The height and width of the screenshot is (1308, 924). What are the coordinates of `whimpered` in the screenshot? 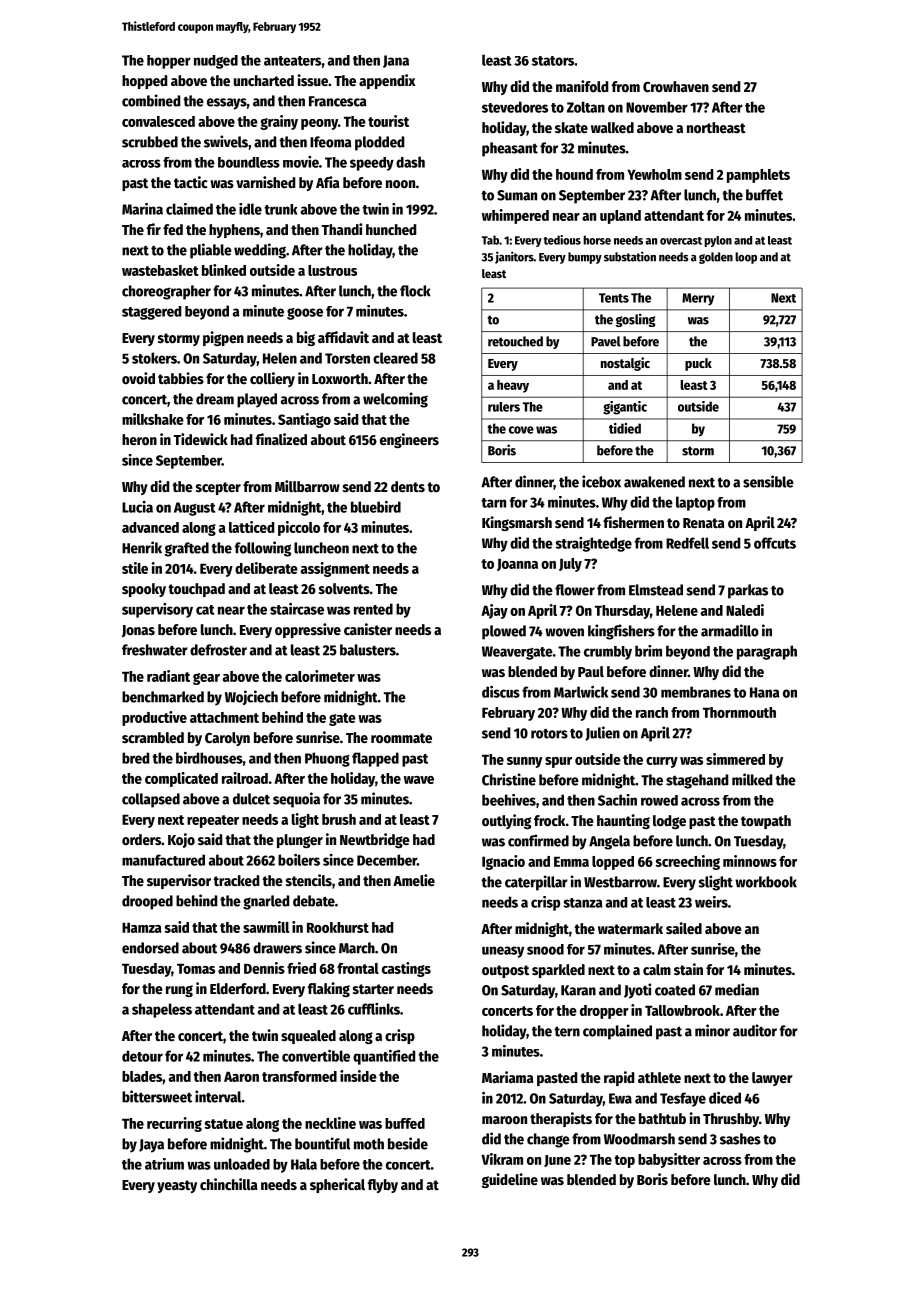 It's located at (515, 216).
